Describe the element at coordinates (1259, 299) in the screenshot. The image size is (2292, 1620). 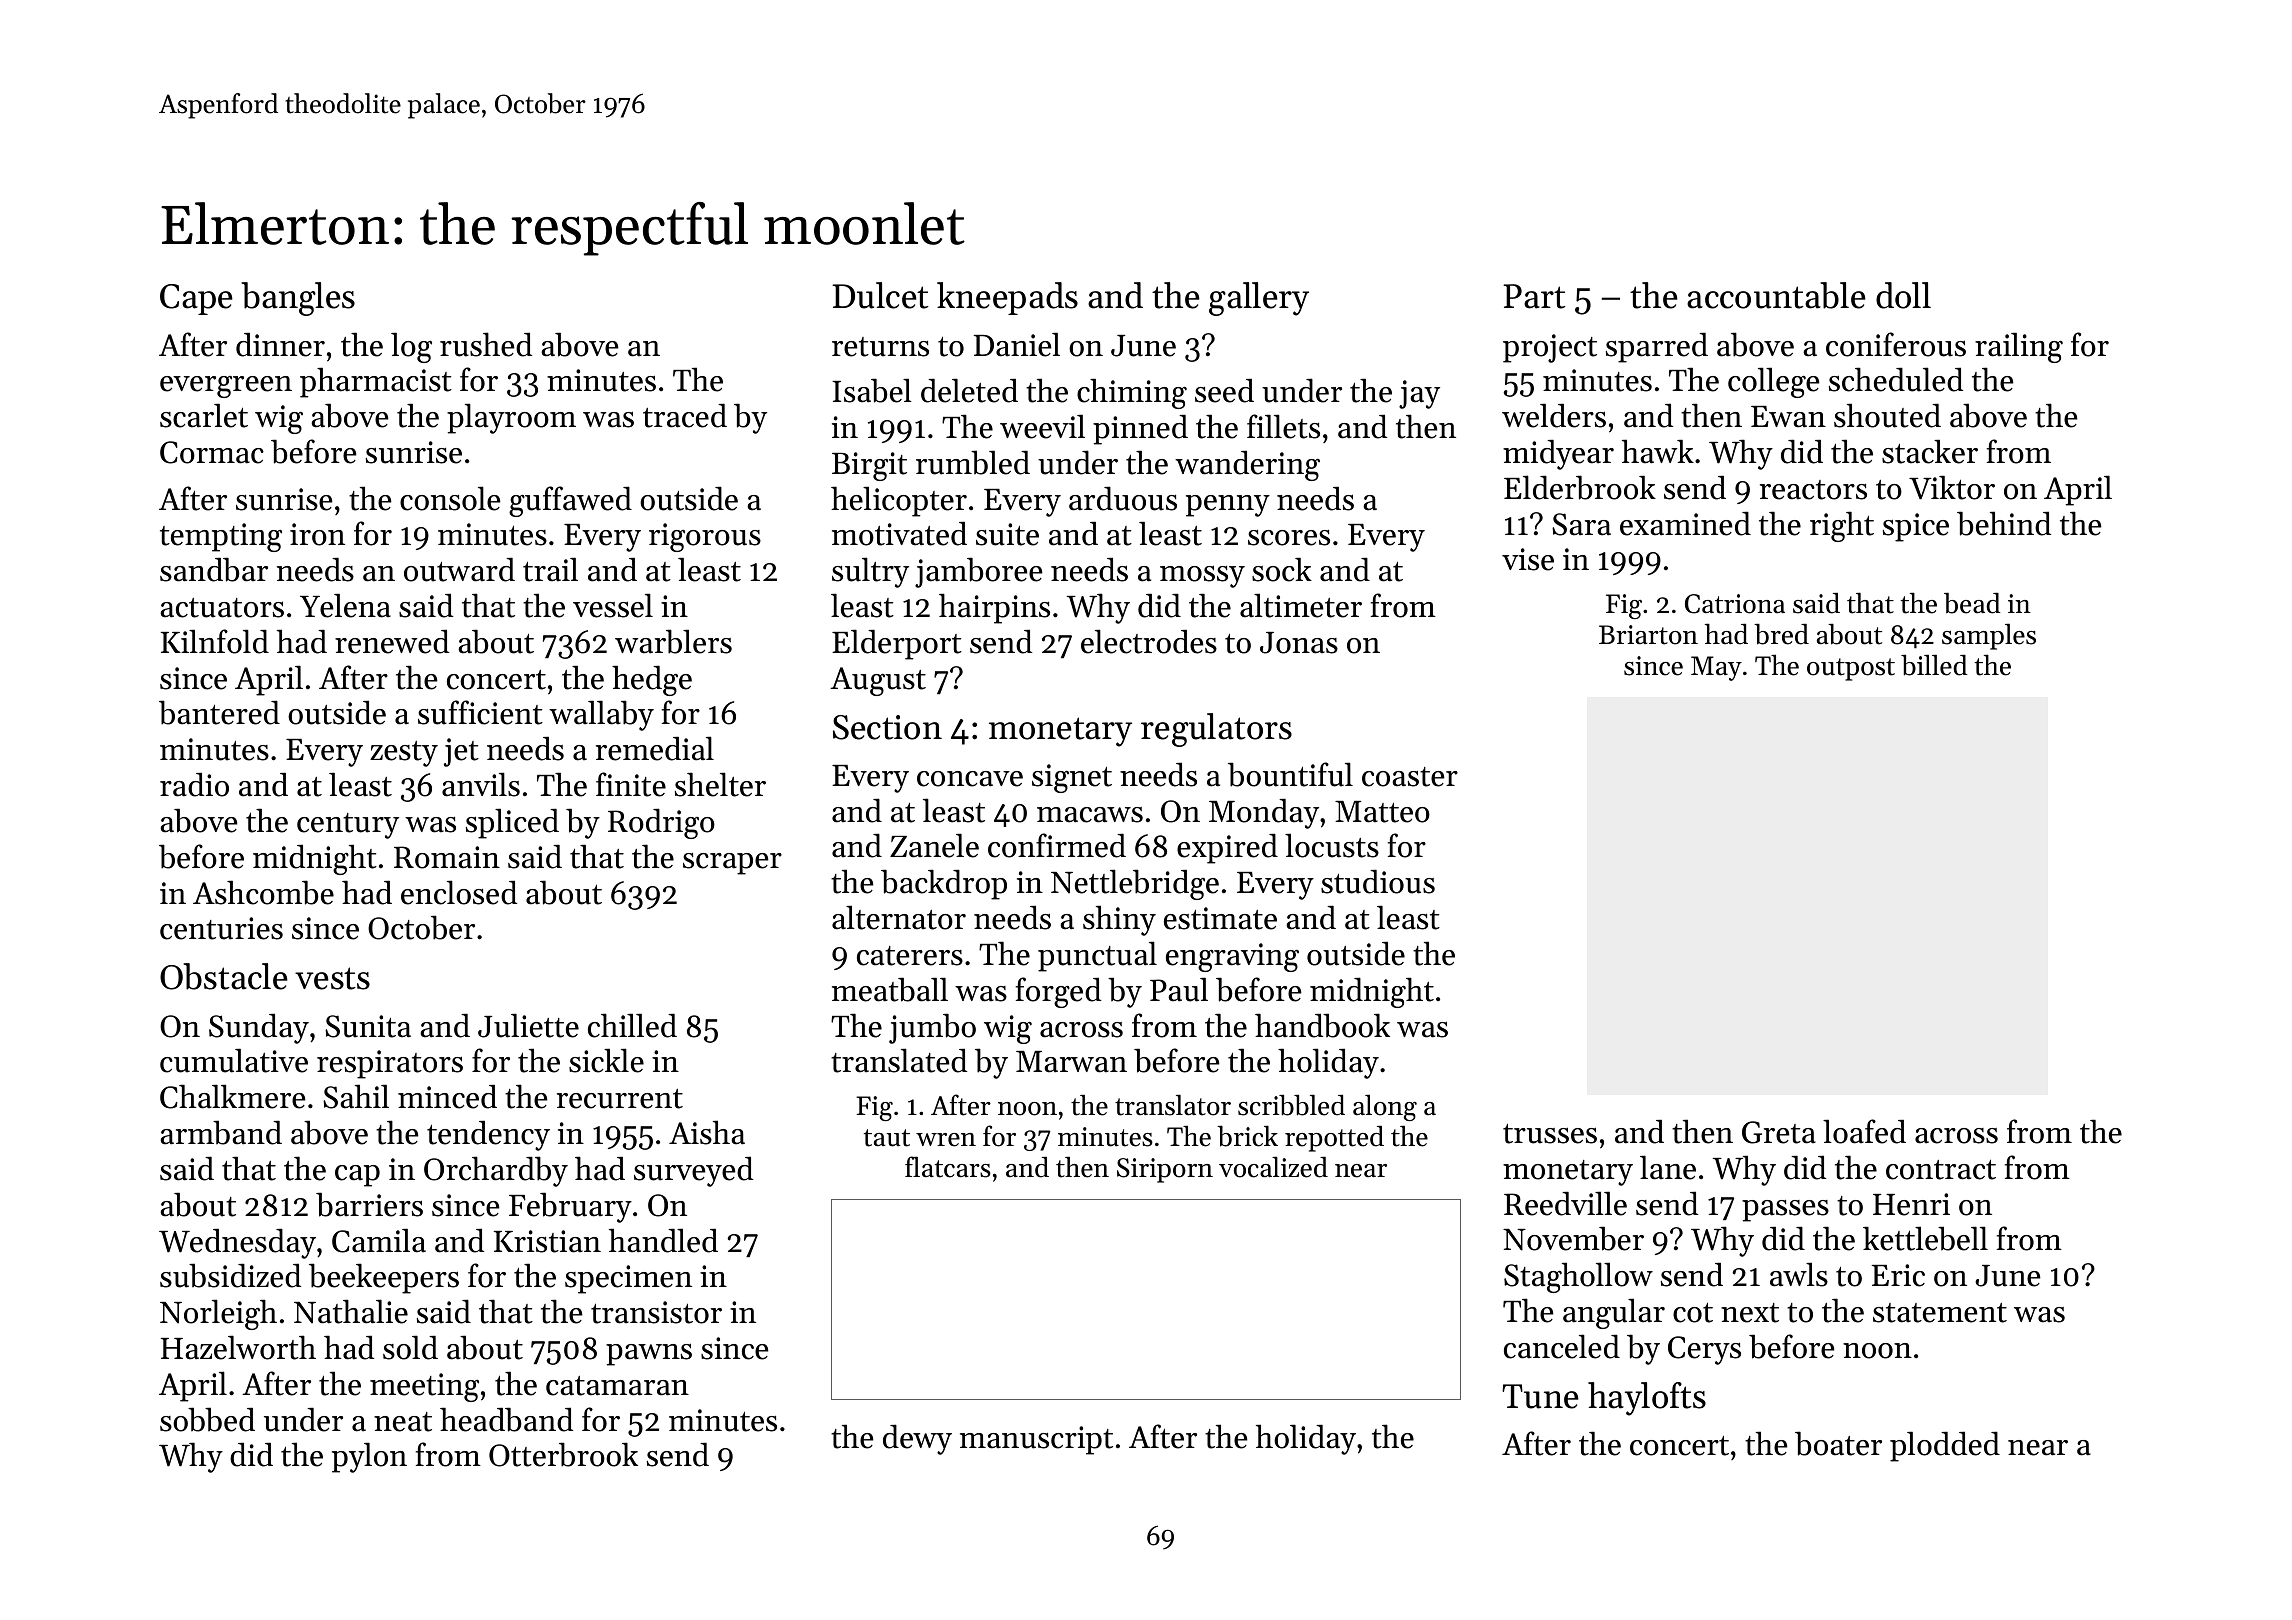
I see `gallery` at that location.
